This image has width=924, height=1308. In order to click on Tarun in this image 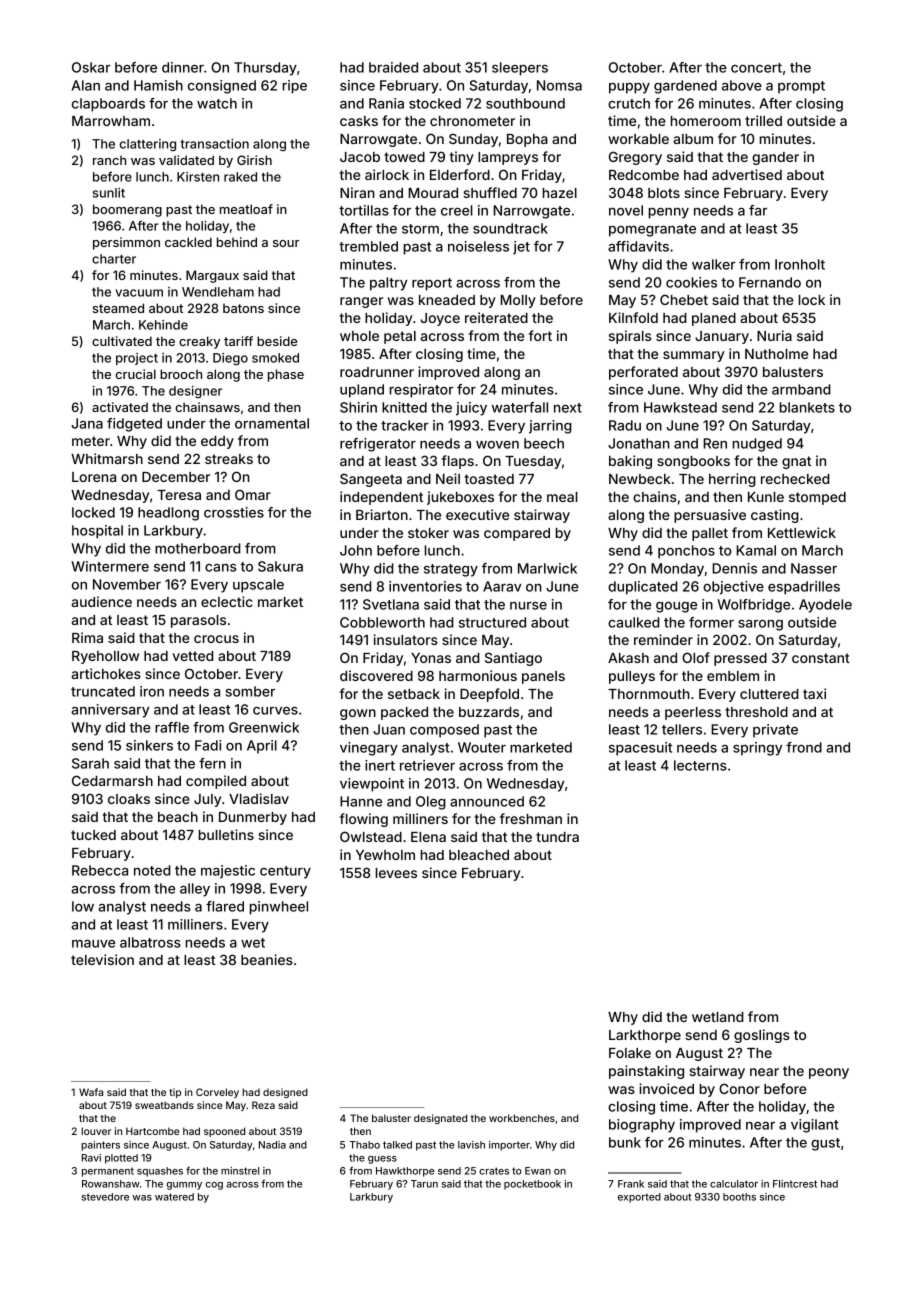, I will do `click(424, 1184)`.
